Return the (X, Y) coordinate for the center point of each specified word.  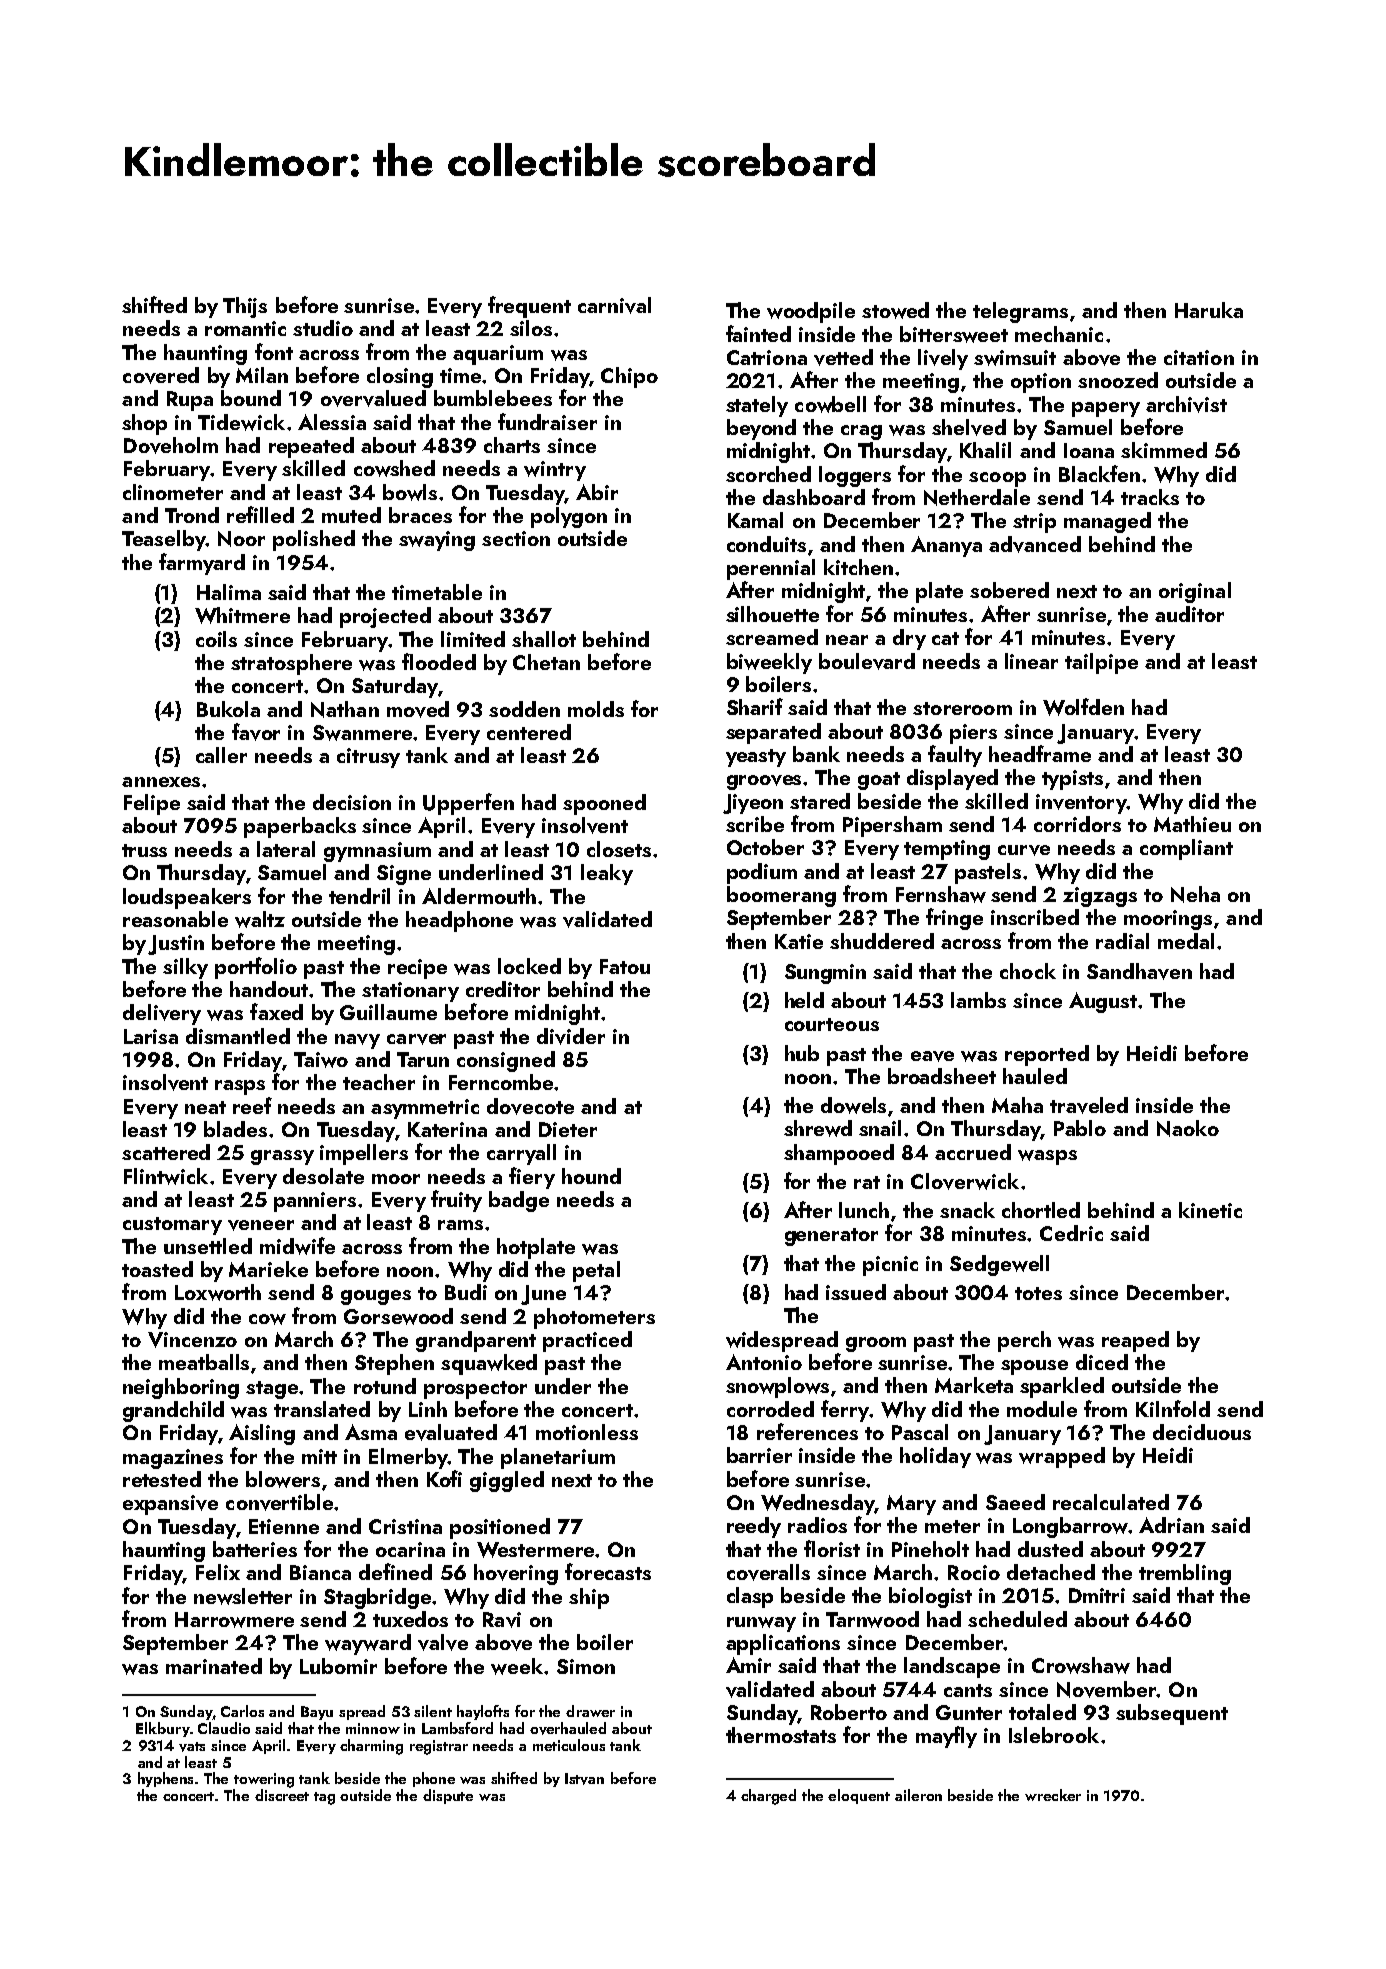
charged (768, 1797)
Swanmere (362, 733)
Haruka (1209, 310)
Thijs (245, 307)
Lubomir (338, 1666)
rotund (385, 1386)
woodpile (811, 312)
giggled (507, 1481)
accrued (973, 1152)
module (1042, 1409)
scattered (166, 1152)
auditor (1189, 614)
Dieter (568, 1129)
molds (596, 709)
